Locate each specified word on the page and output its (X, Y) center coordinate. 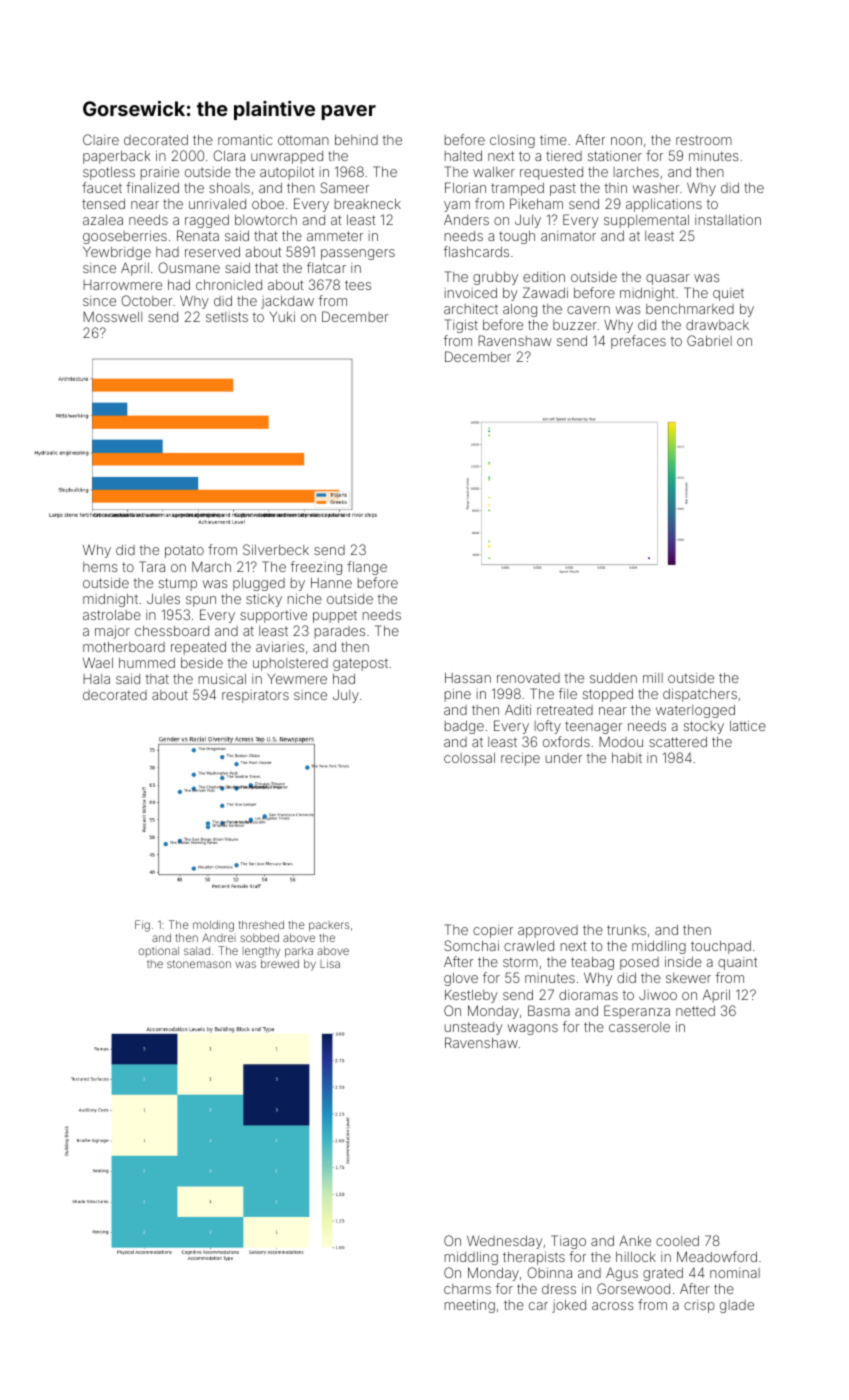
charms (467, 1289)
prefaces (638, 342)
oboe (268, 204)
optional (158, 952)
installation (728, 220)
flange (367, 568)
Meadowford (717, 1256)
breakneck (368, 204)
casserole (639, 1027)
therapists (534, 1258)
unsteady (474, 1028)
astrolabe (112, 615)
